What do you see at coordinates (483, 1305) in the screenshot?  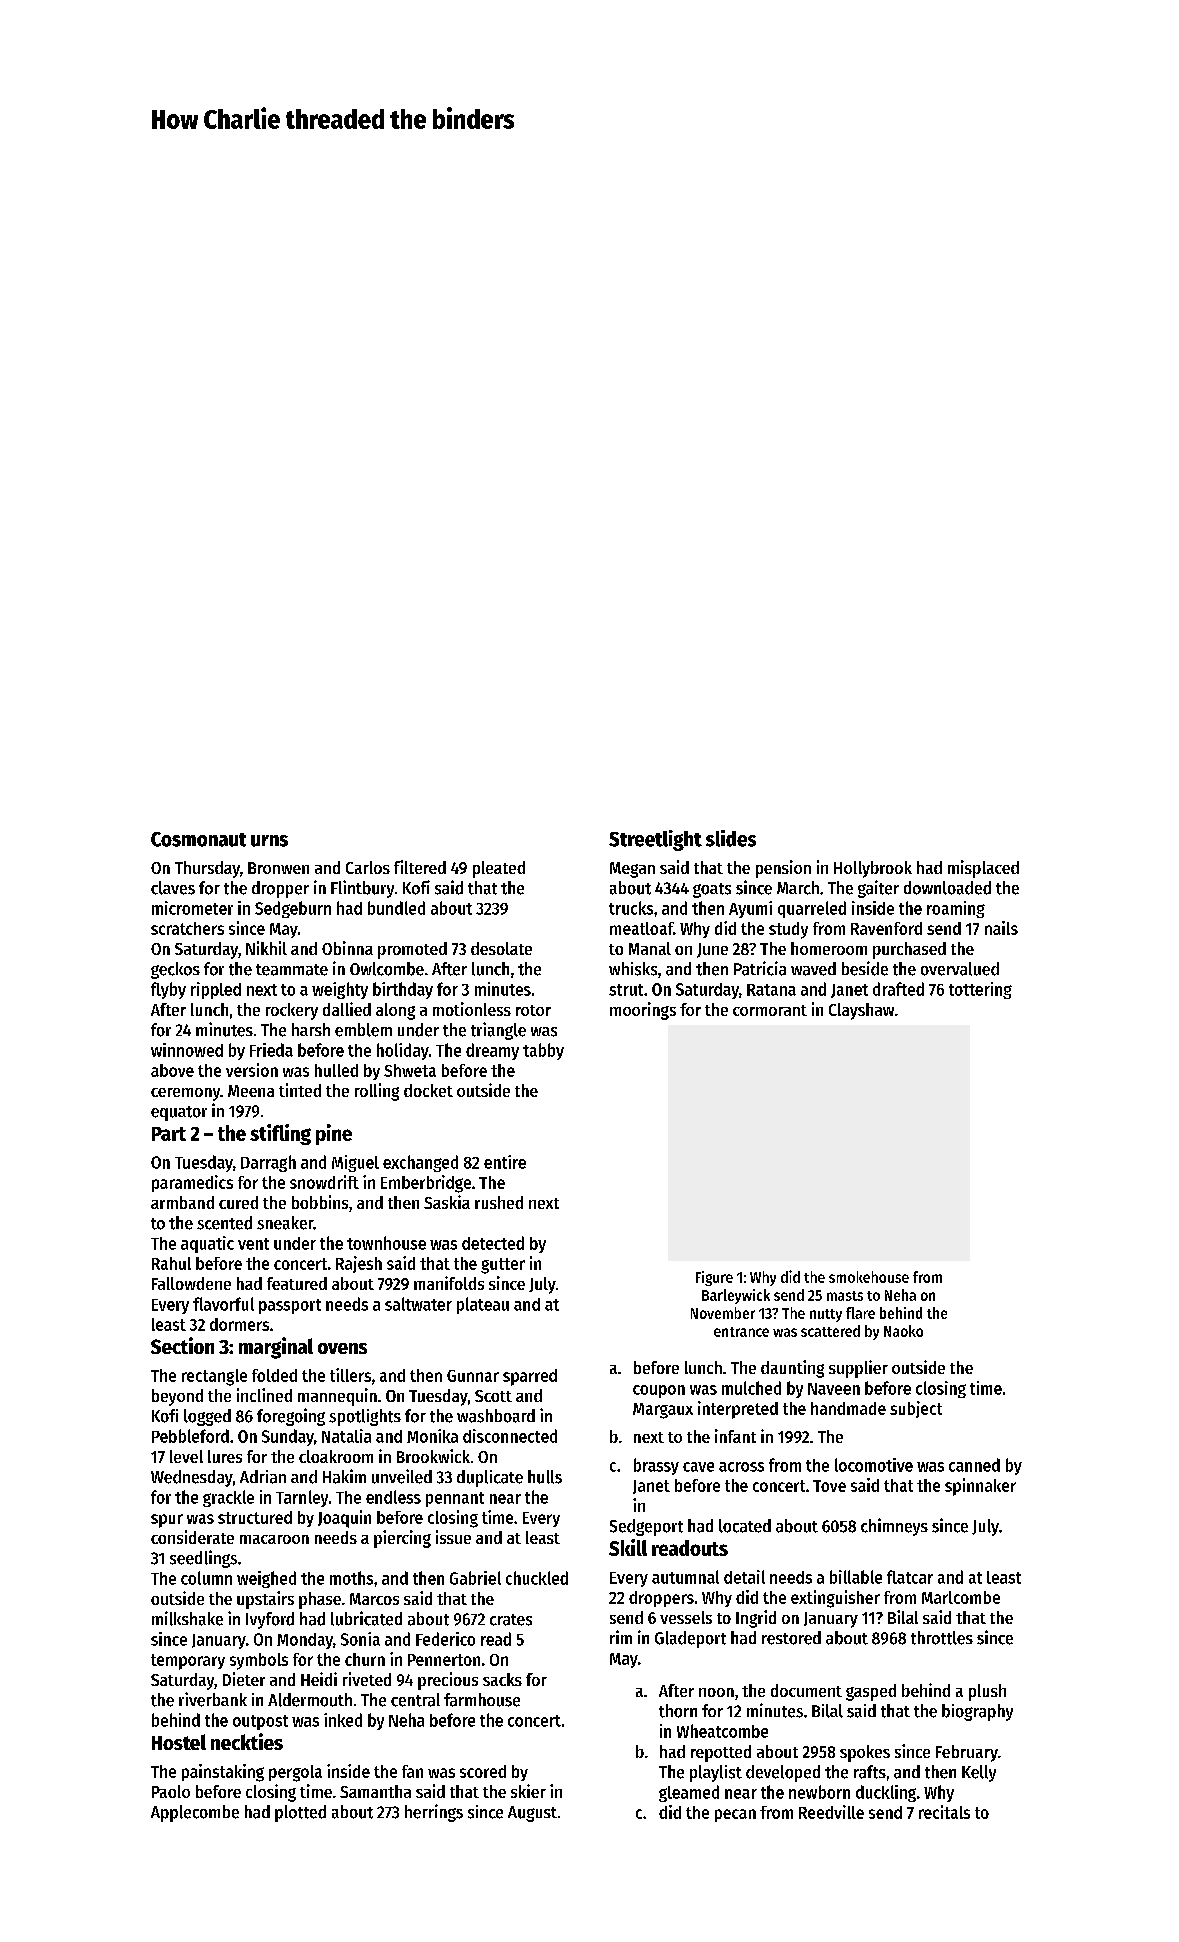 I see `plateau` at bounding box center [483, 1305].
